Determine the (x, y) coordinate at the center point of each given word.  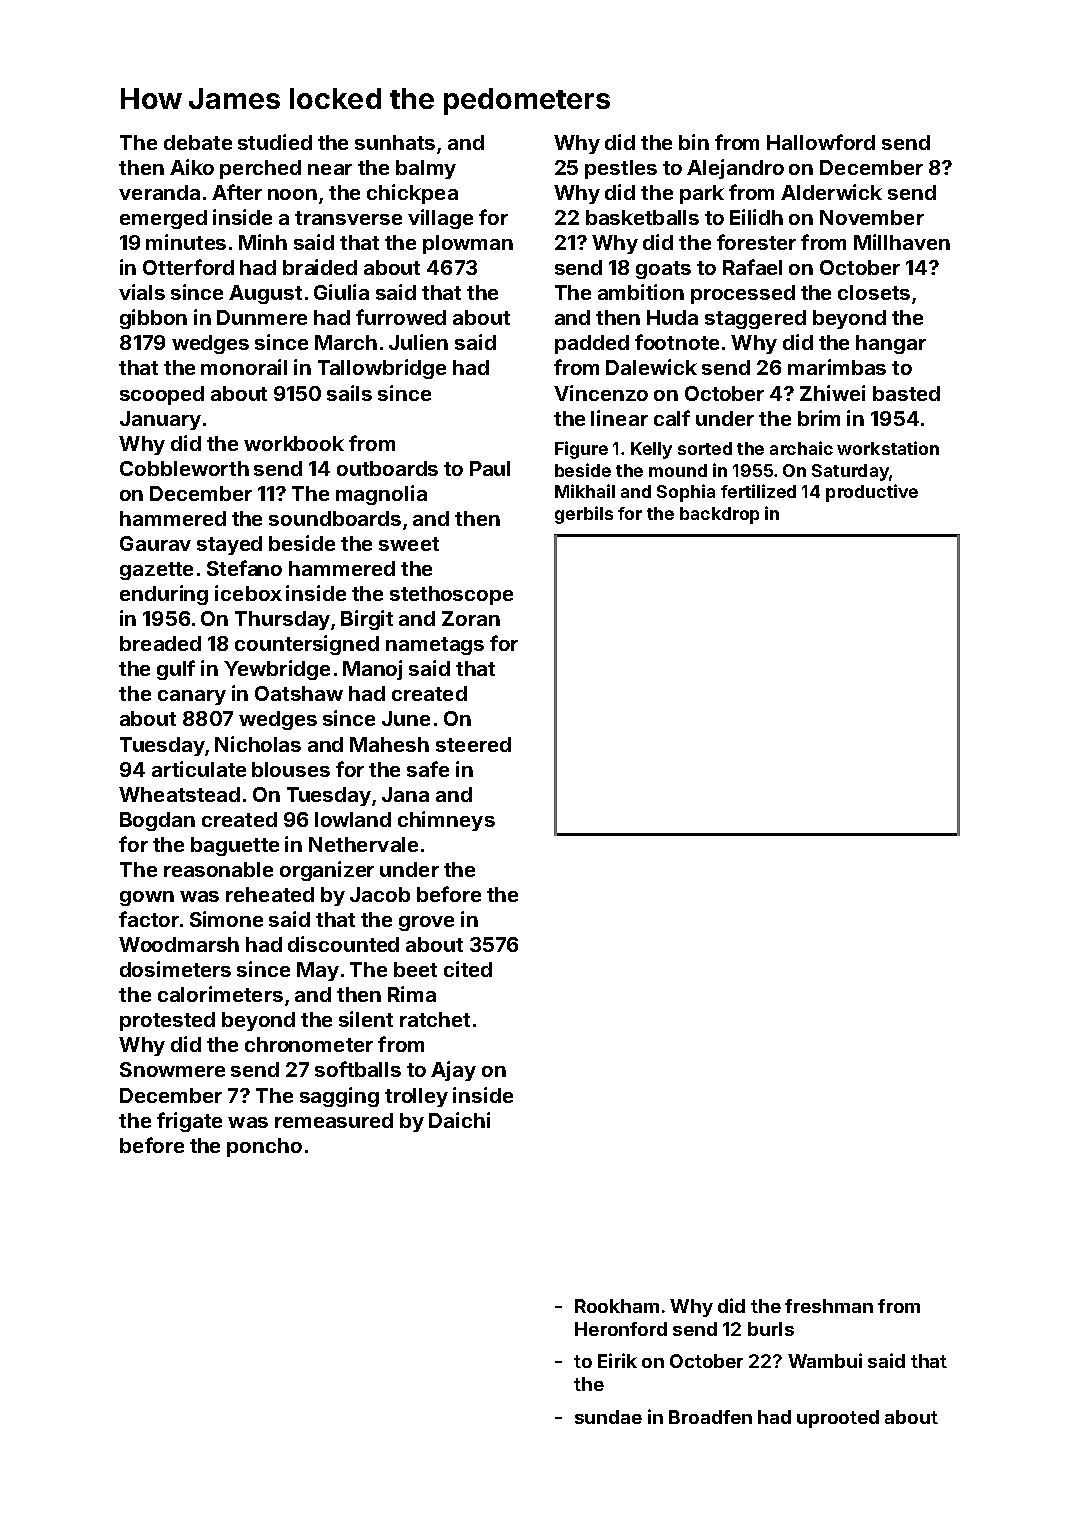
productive (872, 493)
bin (694, 142)
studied (275, 142)
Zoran (471, 618)
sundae (608, 1417)
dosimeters (175, 969)
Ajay (453, 1071)
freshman (829, 1306)
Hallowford (821, 142)
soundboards (335, 518)
